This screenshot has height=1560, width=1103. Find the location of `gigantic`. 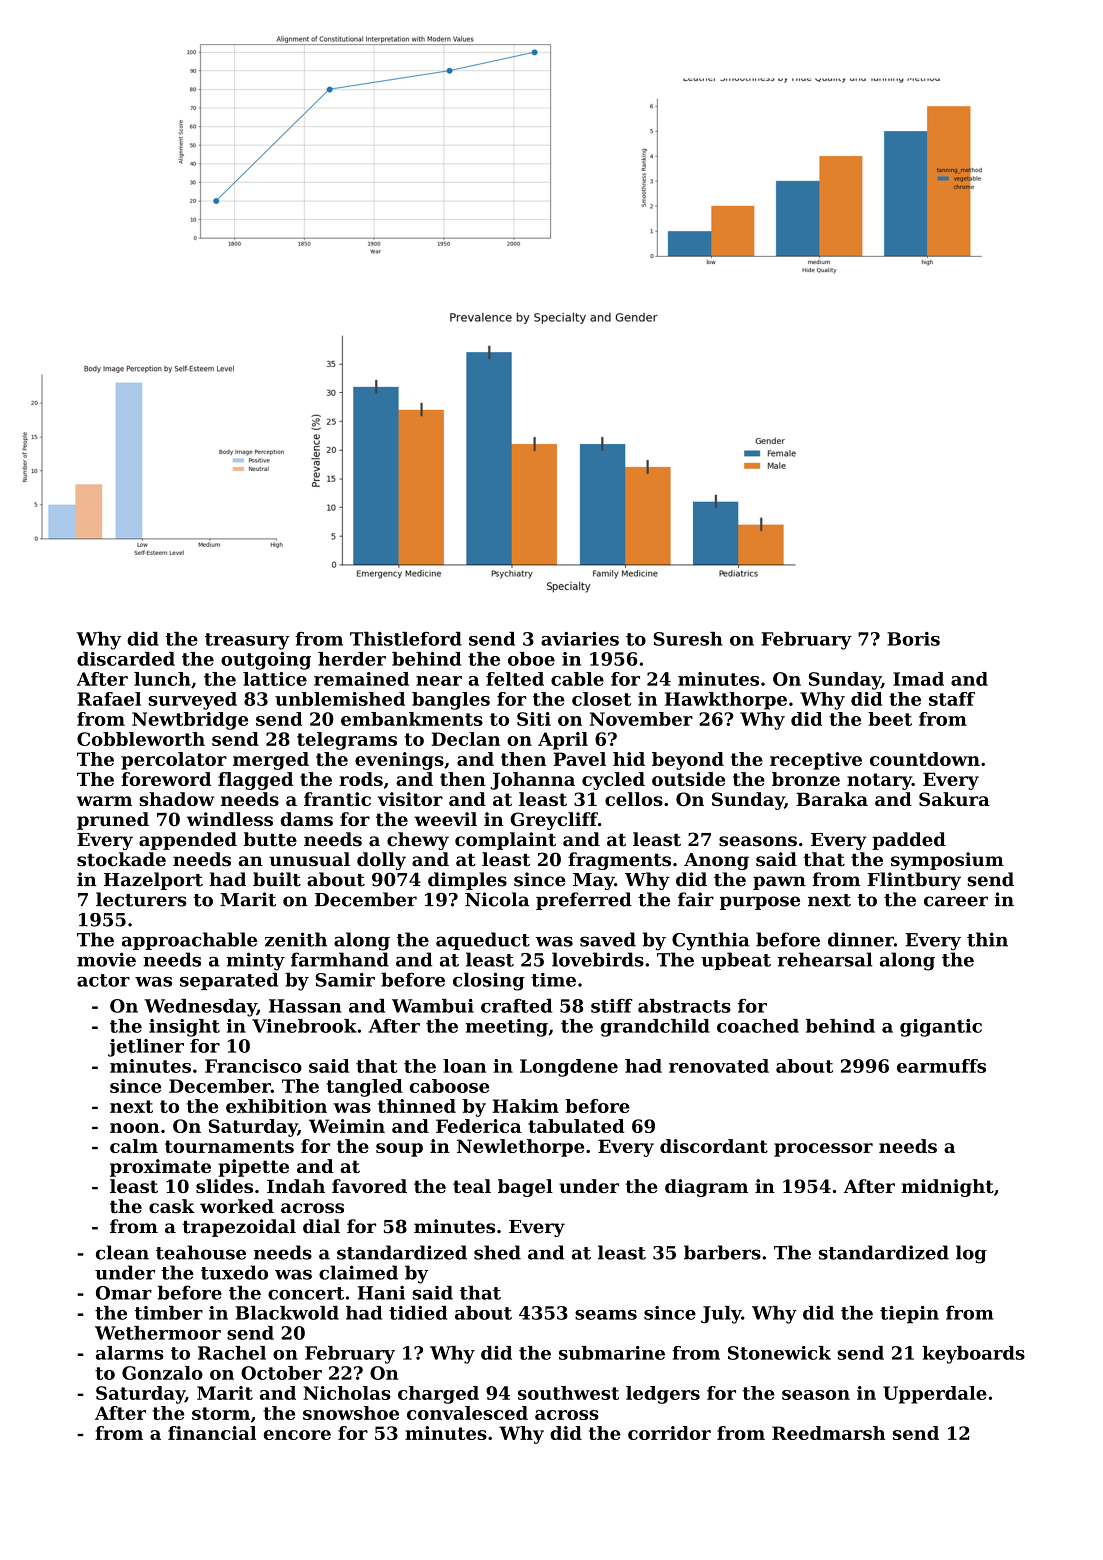

gigantic is located at coordinates (941, 1028).
